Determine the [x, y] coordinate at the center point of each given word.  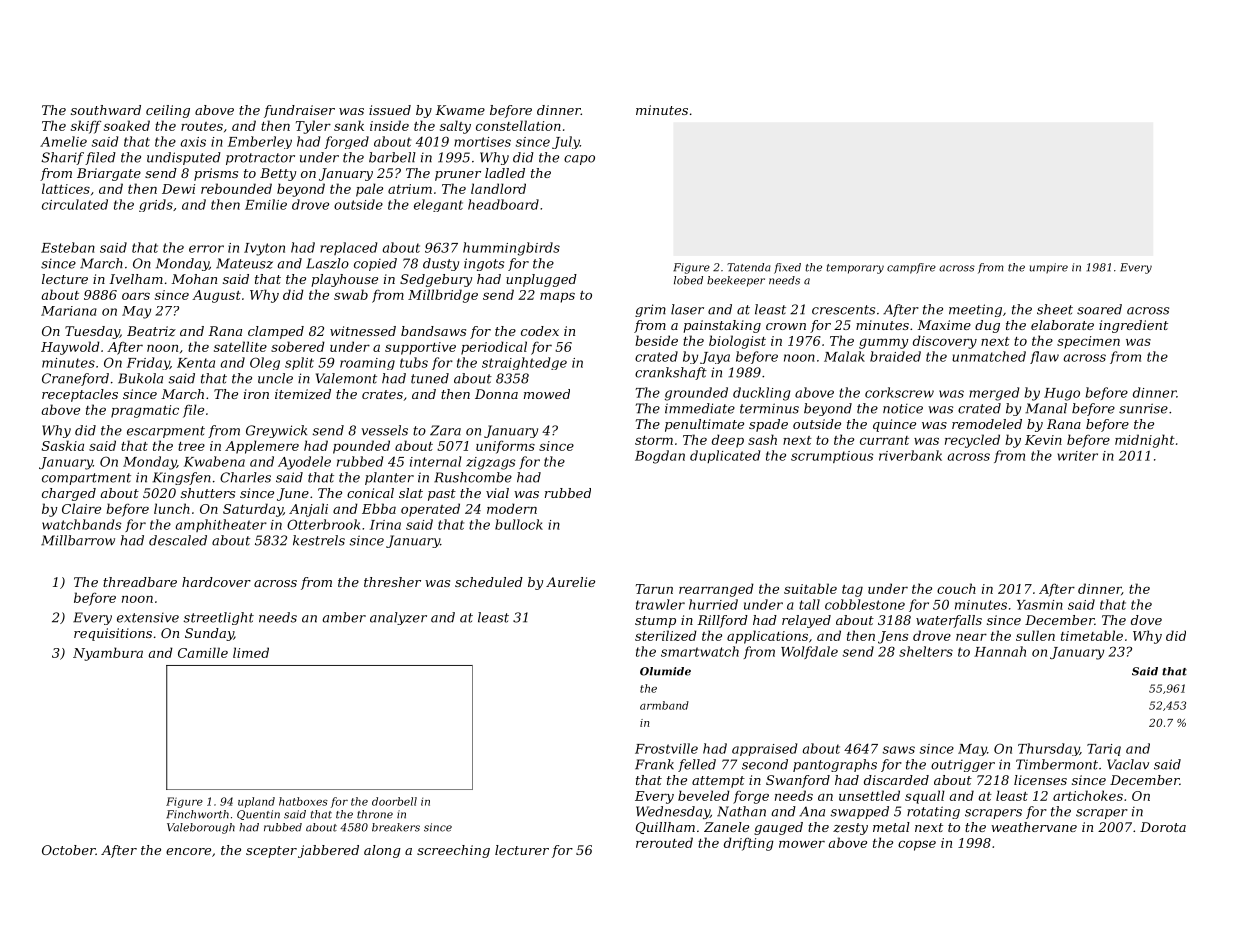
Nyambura [108, 654]
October [69, 850]
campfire [911, 268]
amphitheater [221, 525]
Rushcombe [473, 477]
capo [579, 160]
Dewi [178, 189]
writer [1078, 456]
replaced [348, 248]
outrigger [963, 766]
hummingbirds [511, 249]
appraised [764, 749]
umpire [1049, 268]
